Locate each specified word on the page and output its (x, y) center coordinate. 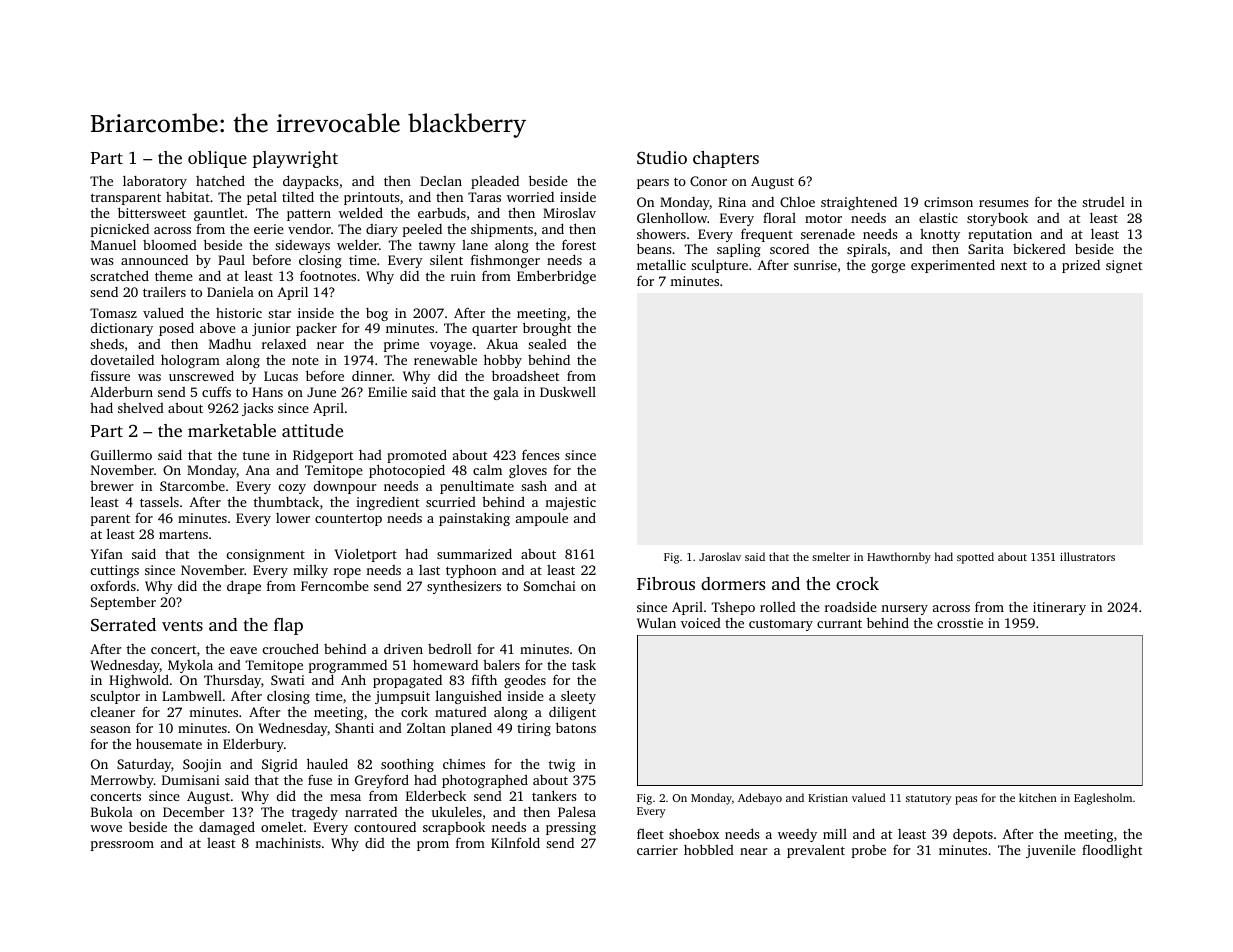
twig (562, 765)
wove (106, 828)
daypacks (310, 182)
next (1014, 265)
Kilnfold (515, 842)
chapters (726, 159)
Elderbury (253, 745)
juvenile (1051, 851)
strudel (1103, 202)
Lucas (281, 376)
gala (506, 393)
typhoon (471, 571)
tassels (159, 502)
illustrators (1087, 556)
